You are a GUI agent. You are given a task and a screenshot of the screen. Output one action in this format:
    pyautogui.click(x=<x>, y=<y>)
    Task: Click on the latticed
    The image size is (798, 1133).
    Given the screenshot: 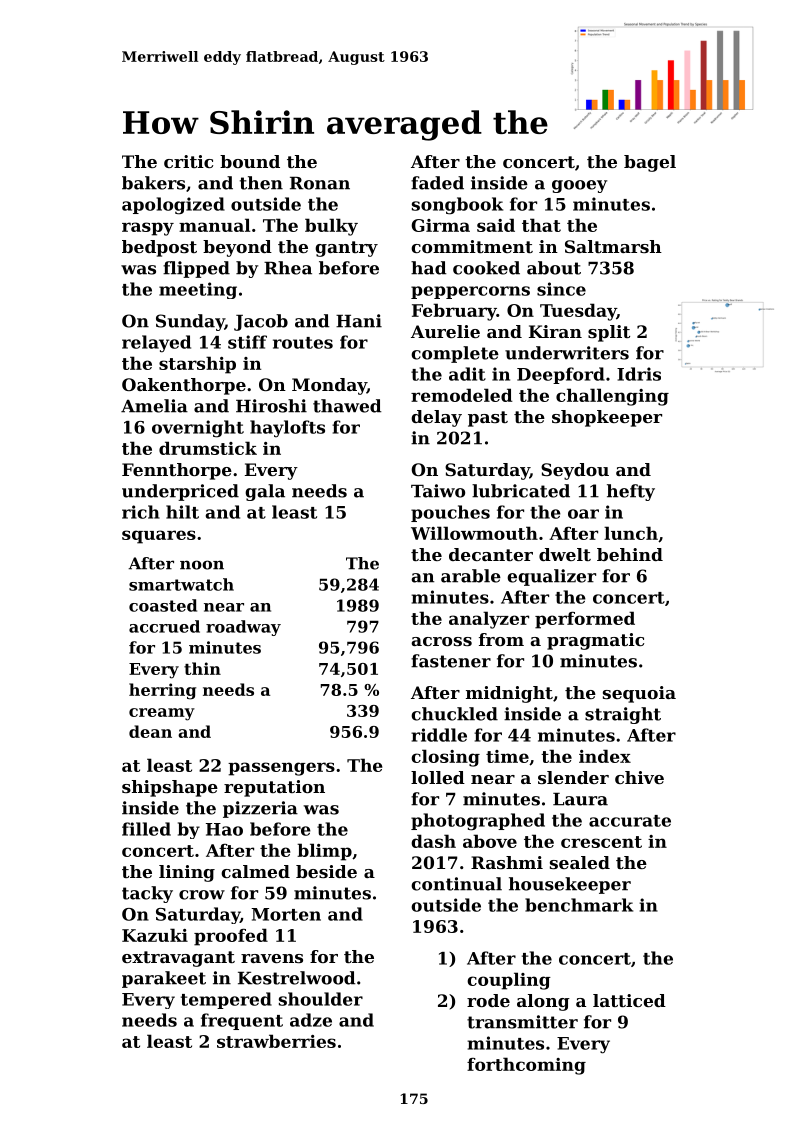 What is the action you would take?
    pyautogui.click(x=629, y=1000)
